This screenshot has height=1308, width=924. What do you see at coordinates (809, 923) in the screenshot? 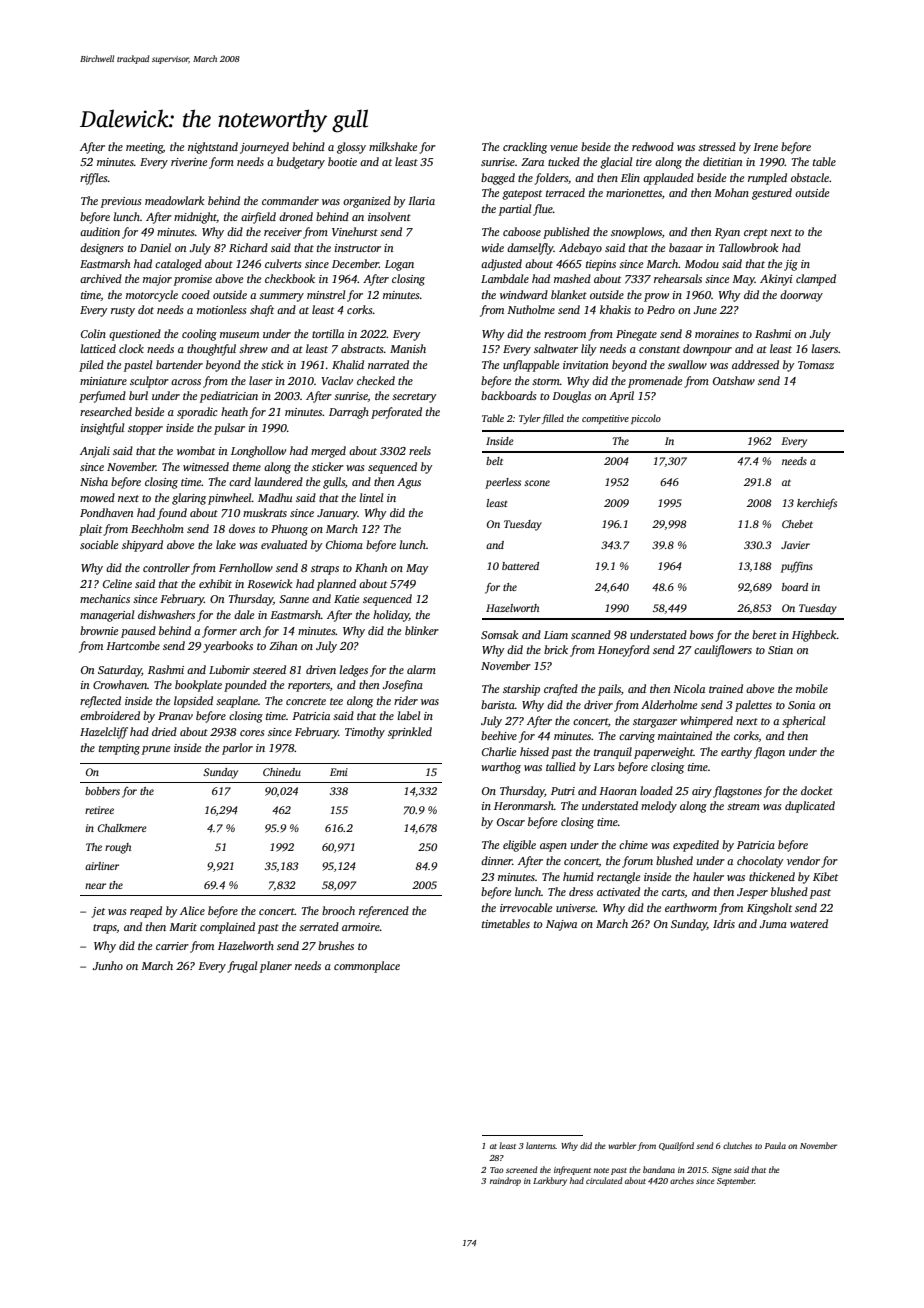
I see `watered` at bounding box center [809, 923].
